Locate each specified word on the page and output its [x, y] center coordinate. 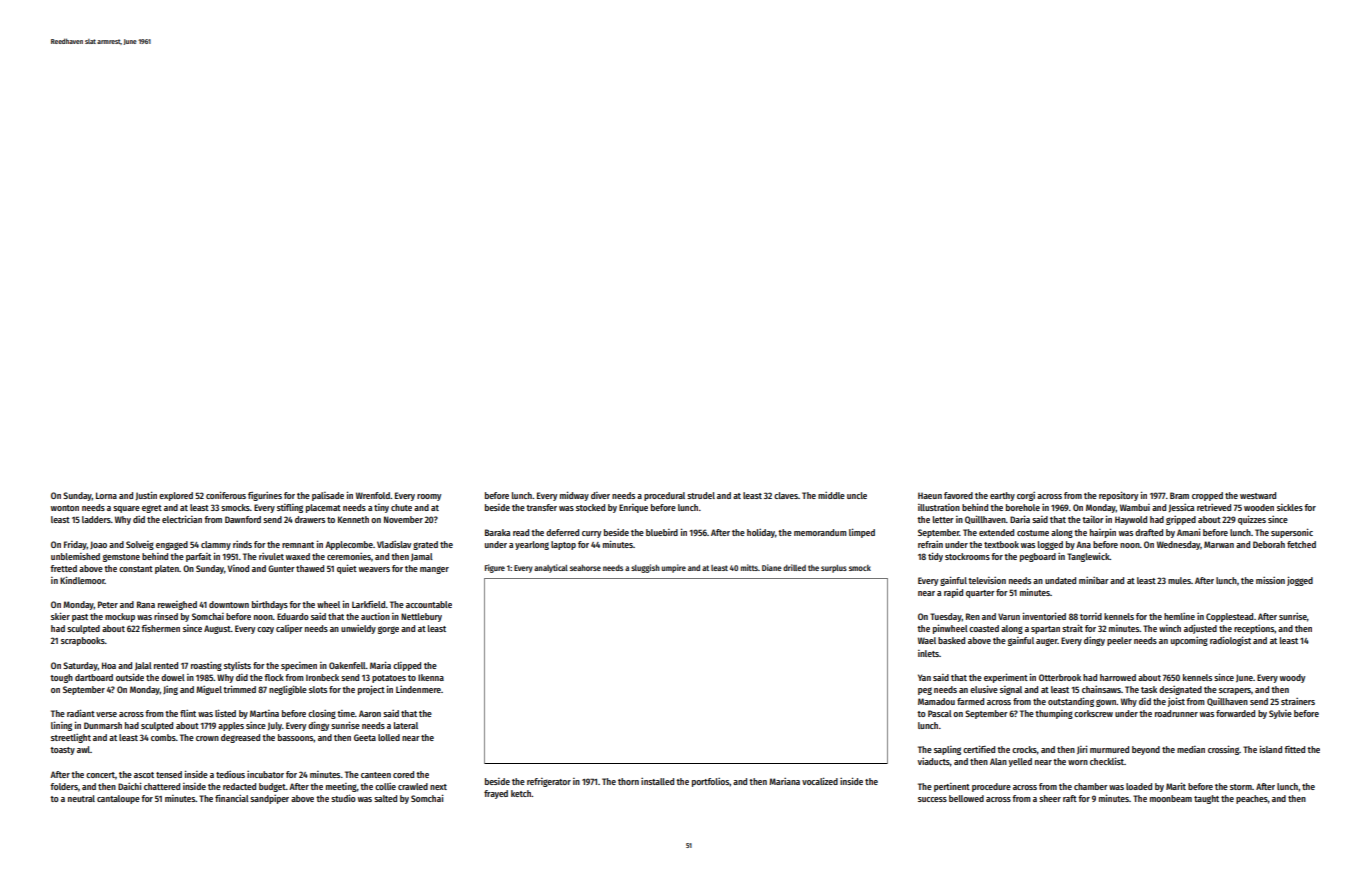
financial [232, 798]
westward [1258, 495]
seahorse [585, 568]
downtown [229, 604]
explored [176, 496]
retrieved [1214, 507]
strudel [701, 495]
